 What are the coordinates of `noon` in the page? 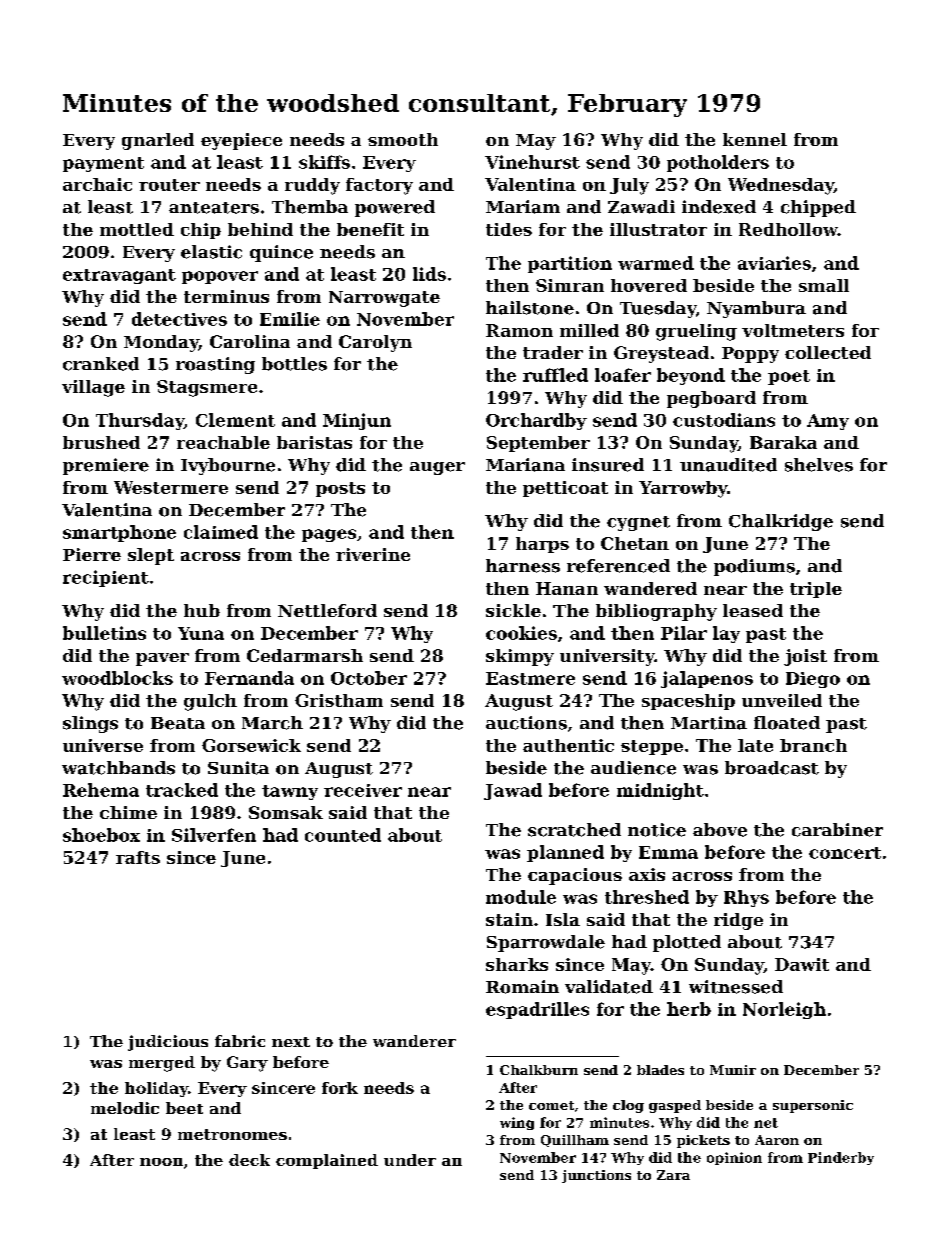 It's located at (161, 1162).
